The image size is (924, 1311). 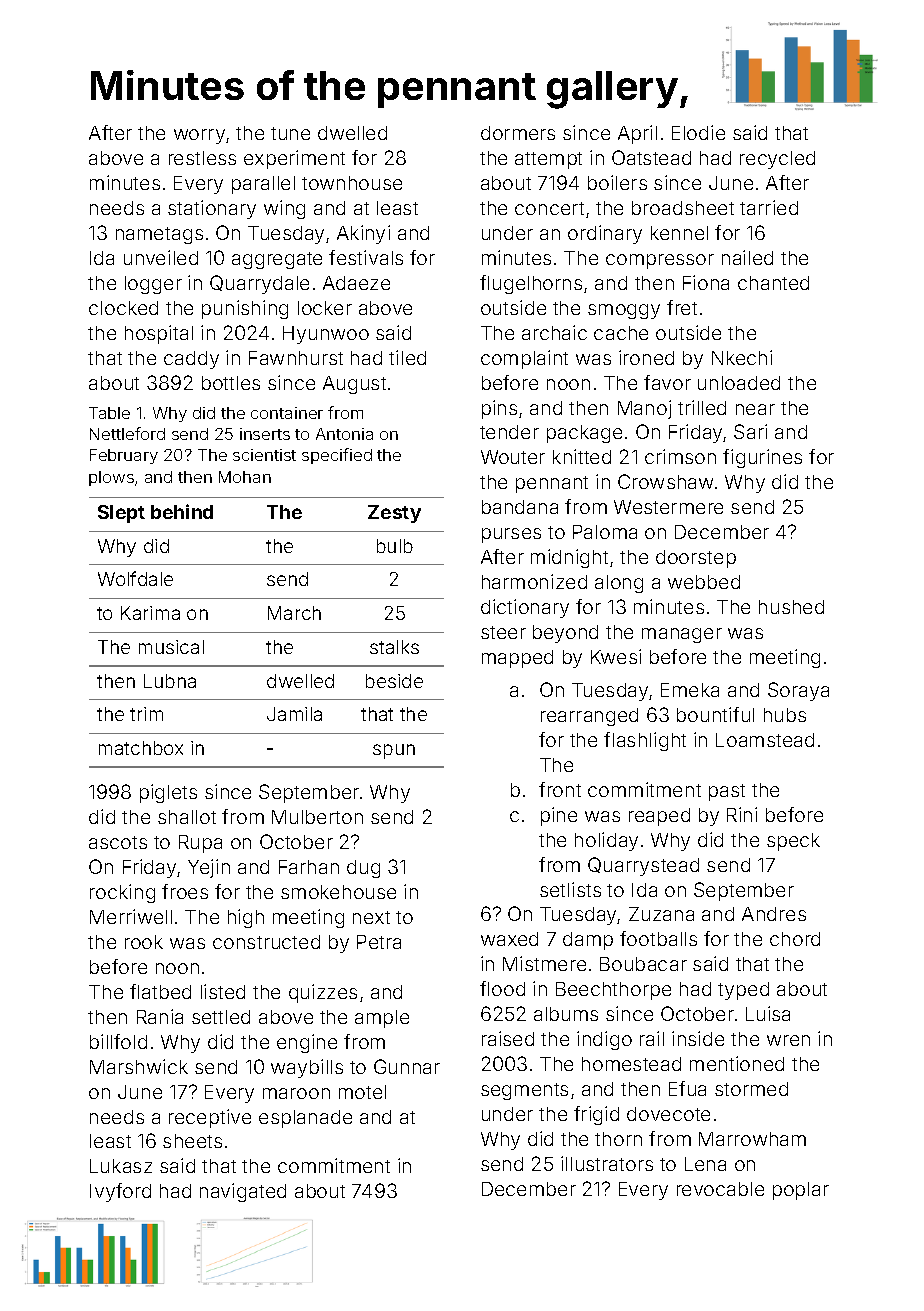 What do you see at coordinates (791, 607) in the screenshot?
I see `hushed` at bounding box center [791, 607].
